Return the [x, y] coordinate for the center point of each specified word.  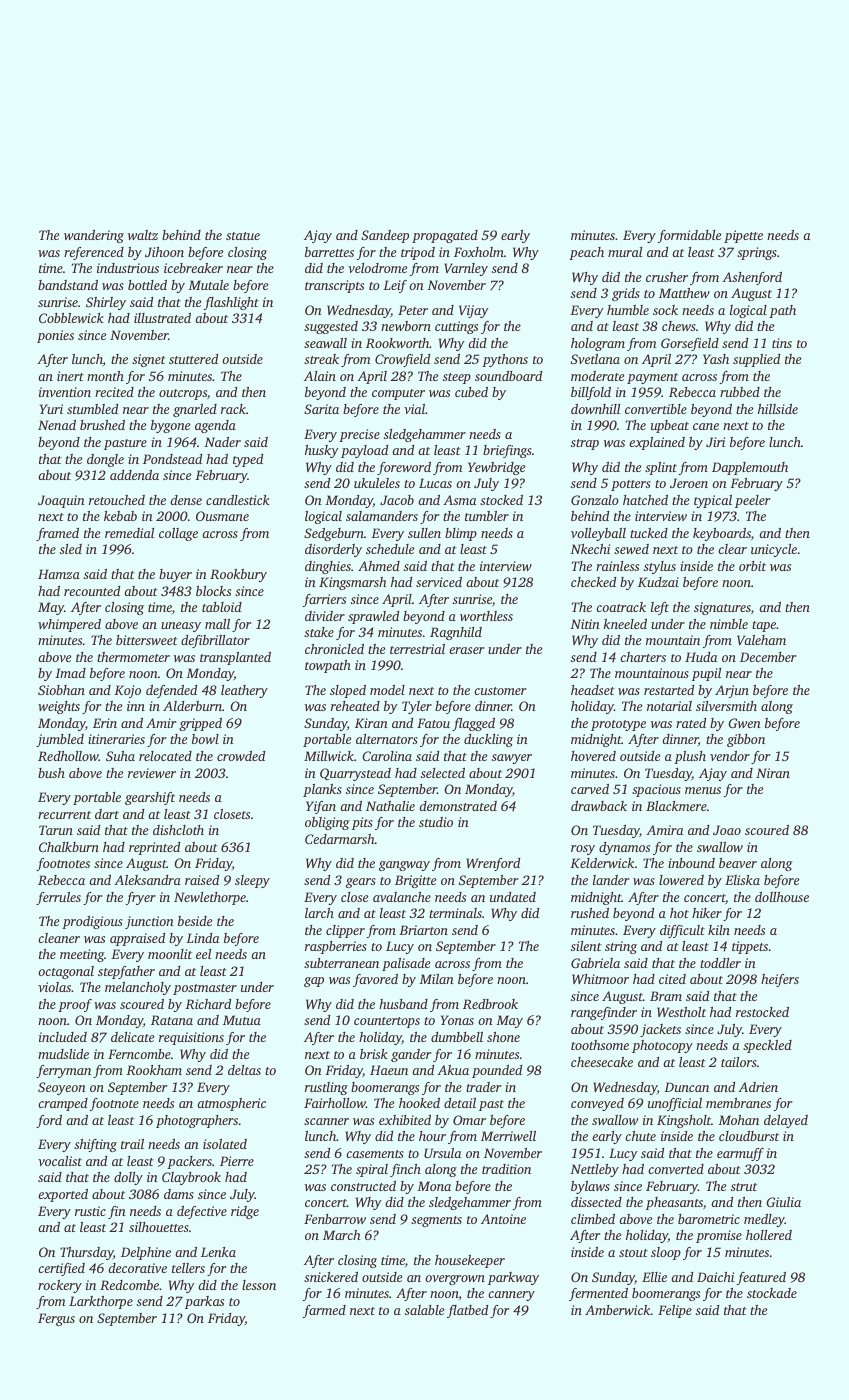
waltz [143, 235]
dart [107, 814]
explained [657, 443]
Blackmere [676, 806]
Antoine [503, 1219]
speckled [767, 1046]
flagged [473, 724]
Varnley [466, 269]
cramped [63, 1104]
